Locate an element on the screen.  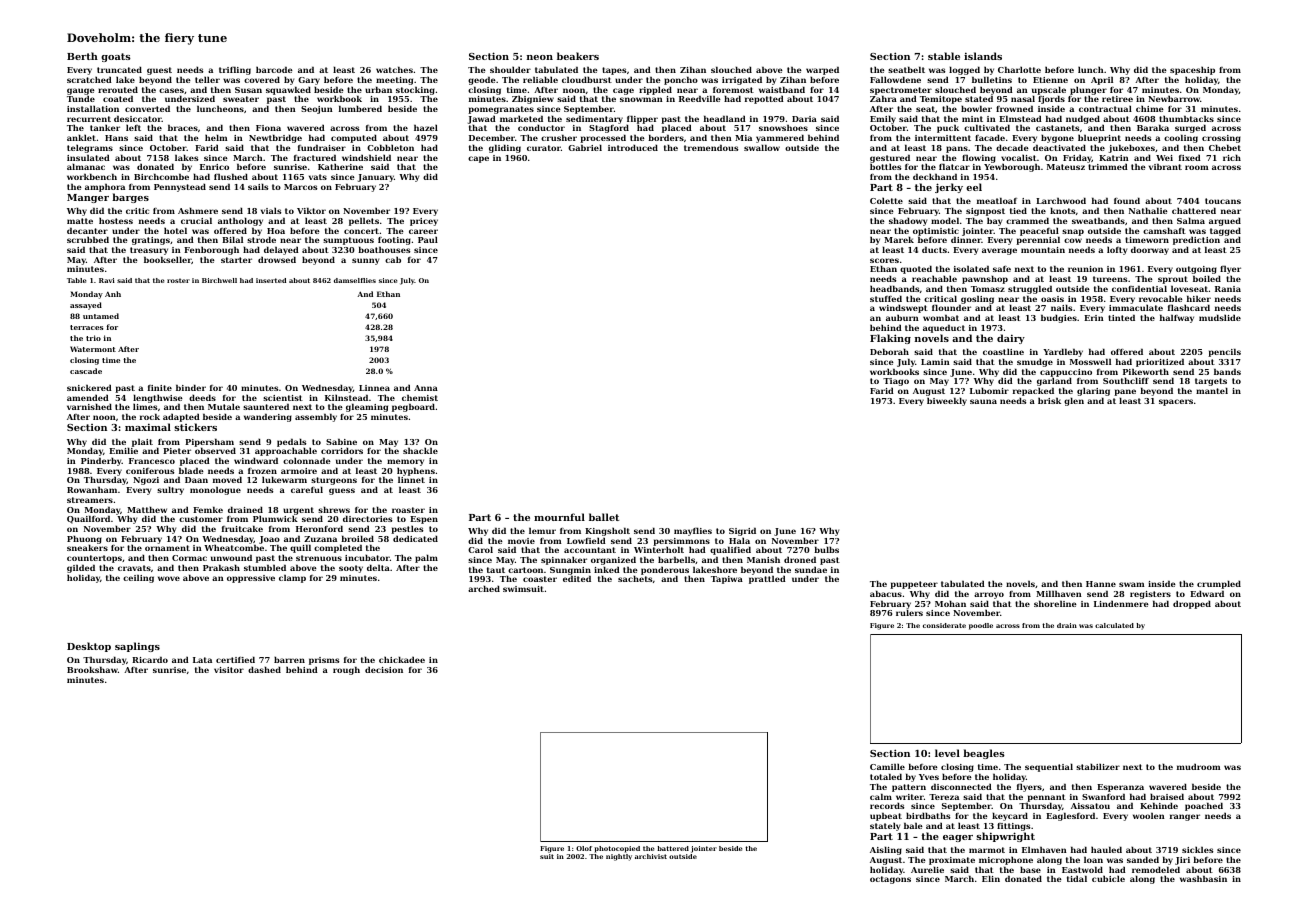
ballet is located at coordinates (604, 517).
